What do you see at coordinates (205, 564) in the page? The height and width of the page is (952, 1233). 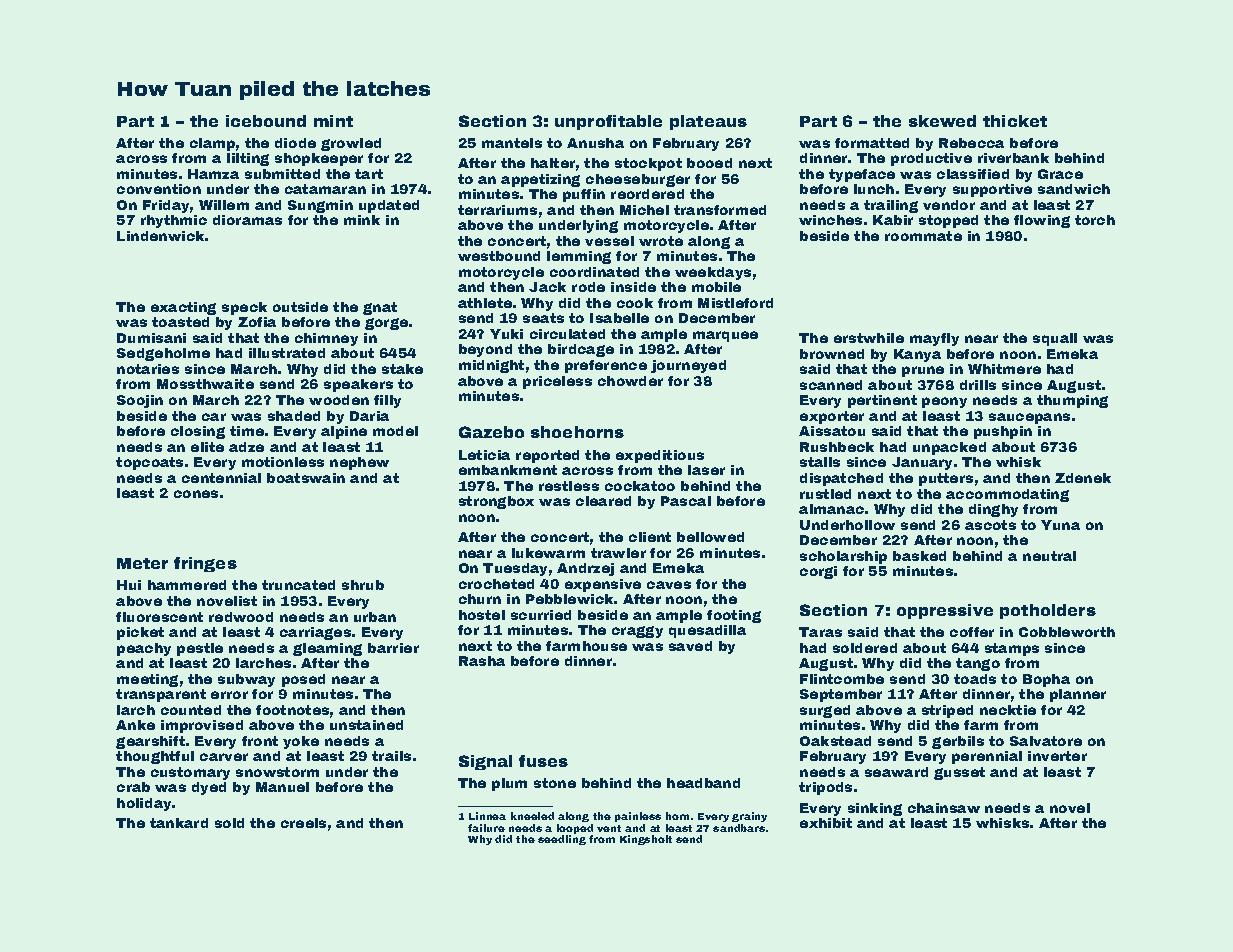 I see `fringes` at bounding box center [205, 564].
